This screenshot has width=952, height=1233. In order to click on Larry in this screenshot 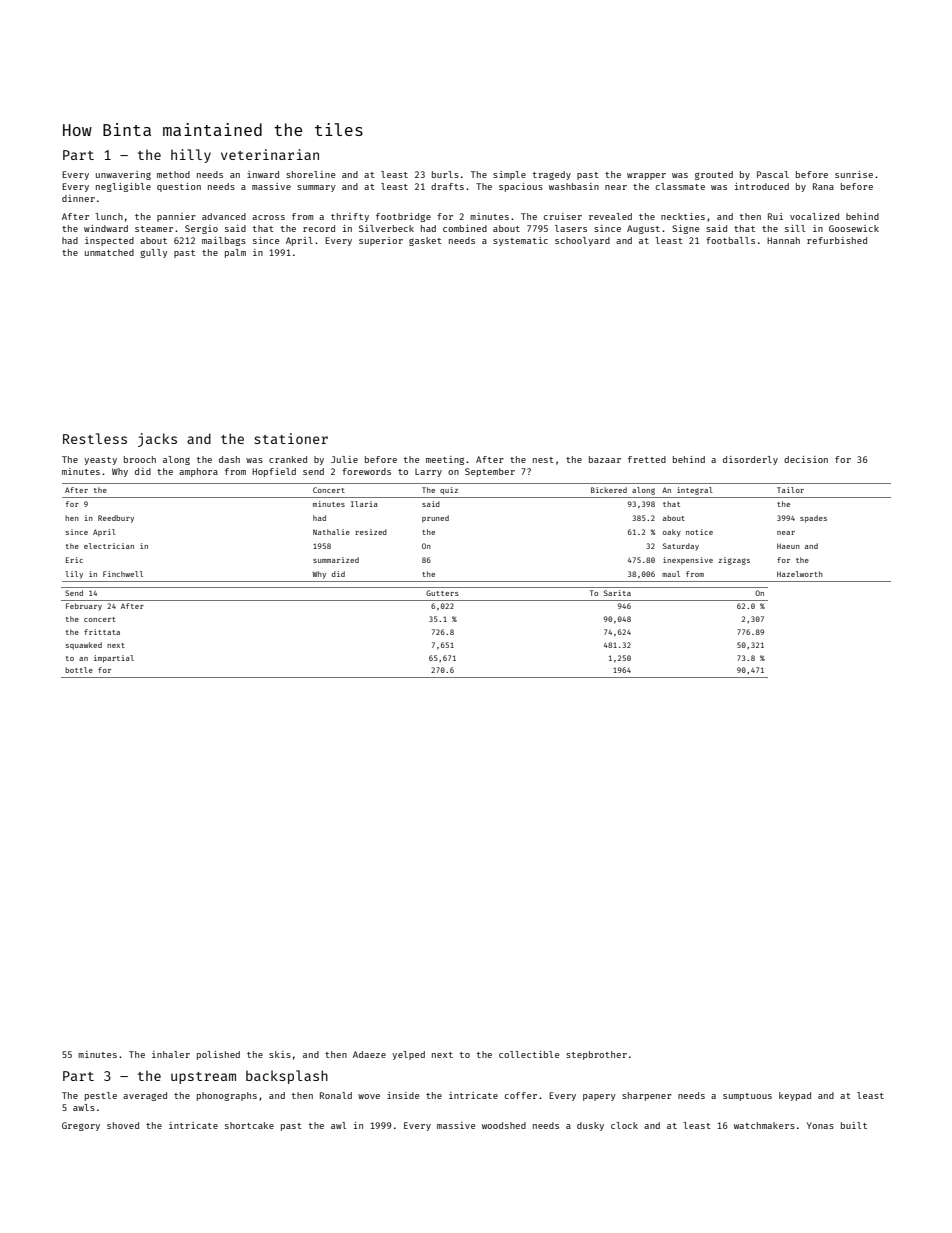, I will do `click(428, 472)`.
